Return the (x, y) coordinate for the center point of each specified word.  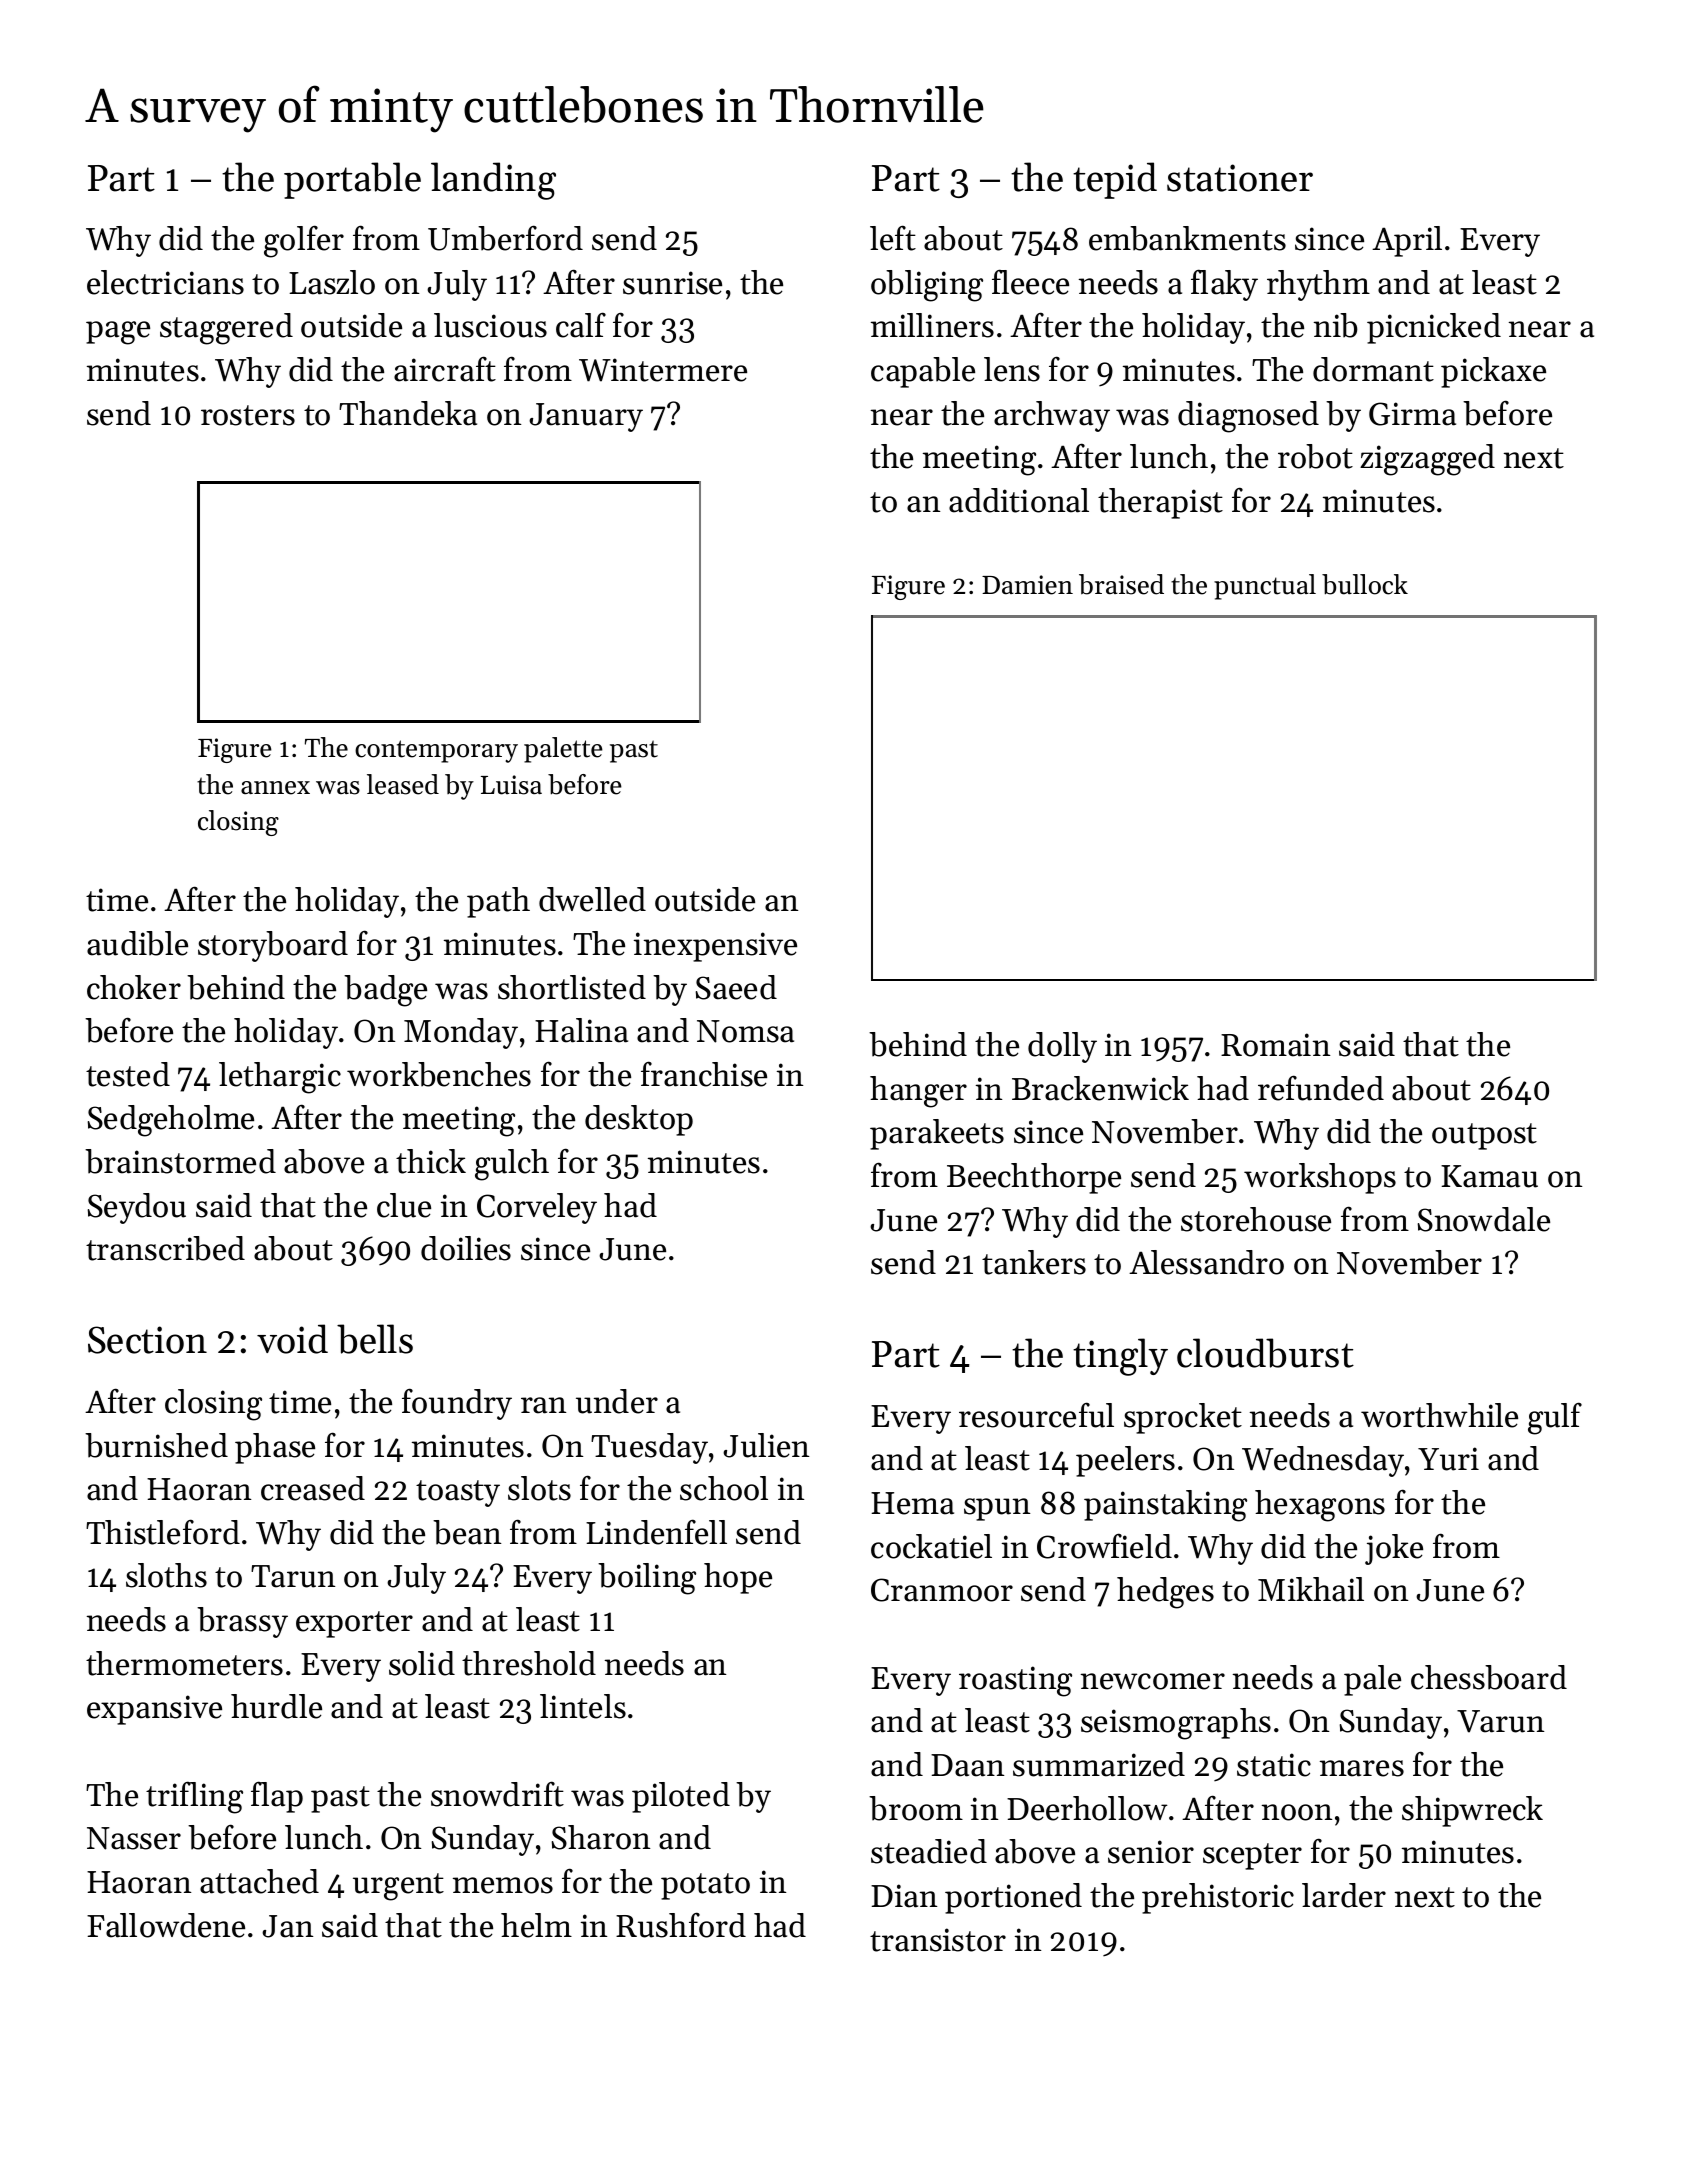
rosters (248, 415)
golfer (304, 241)
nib (1336, 325)
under (617, 1401)
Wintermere (663, 370)
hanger (918, 1092)
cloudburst (1265, 1353)
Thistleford (163, 1532)
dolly (1062, 1047)
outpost (1484, 1136)
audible (137, 943)
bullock (1365, 584)
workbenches (439, 1074)
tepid (1115, 180)
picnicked (1434, 328)
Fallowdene (166, 1925)
